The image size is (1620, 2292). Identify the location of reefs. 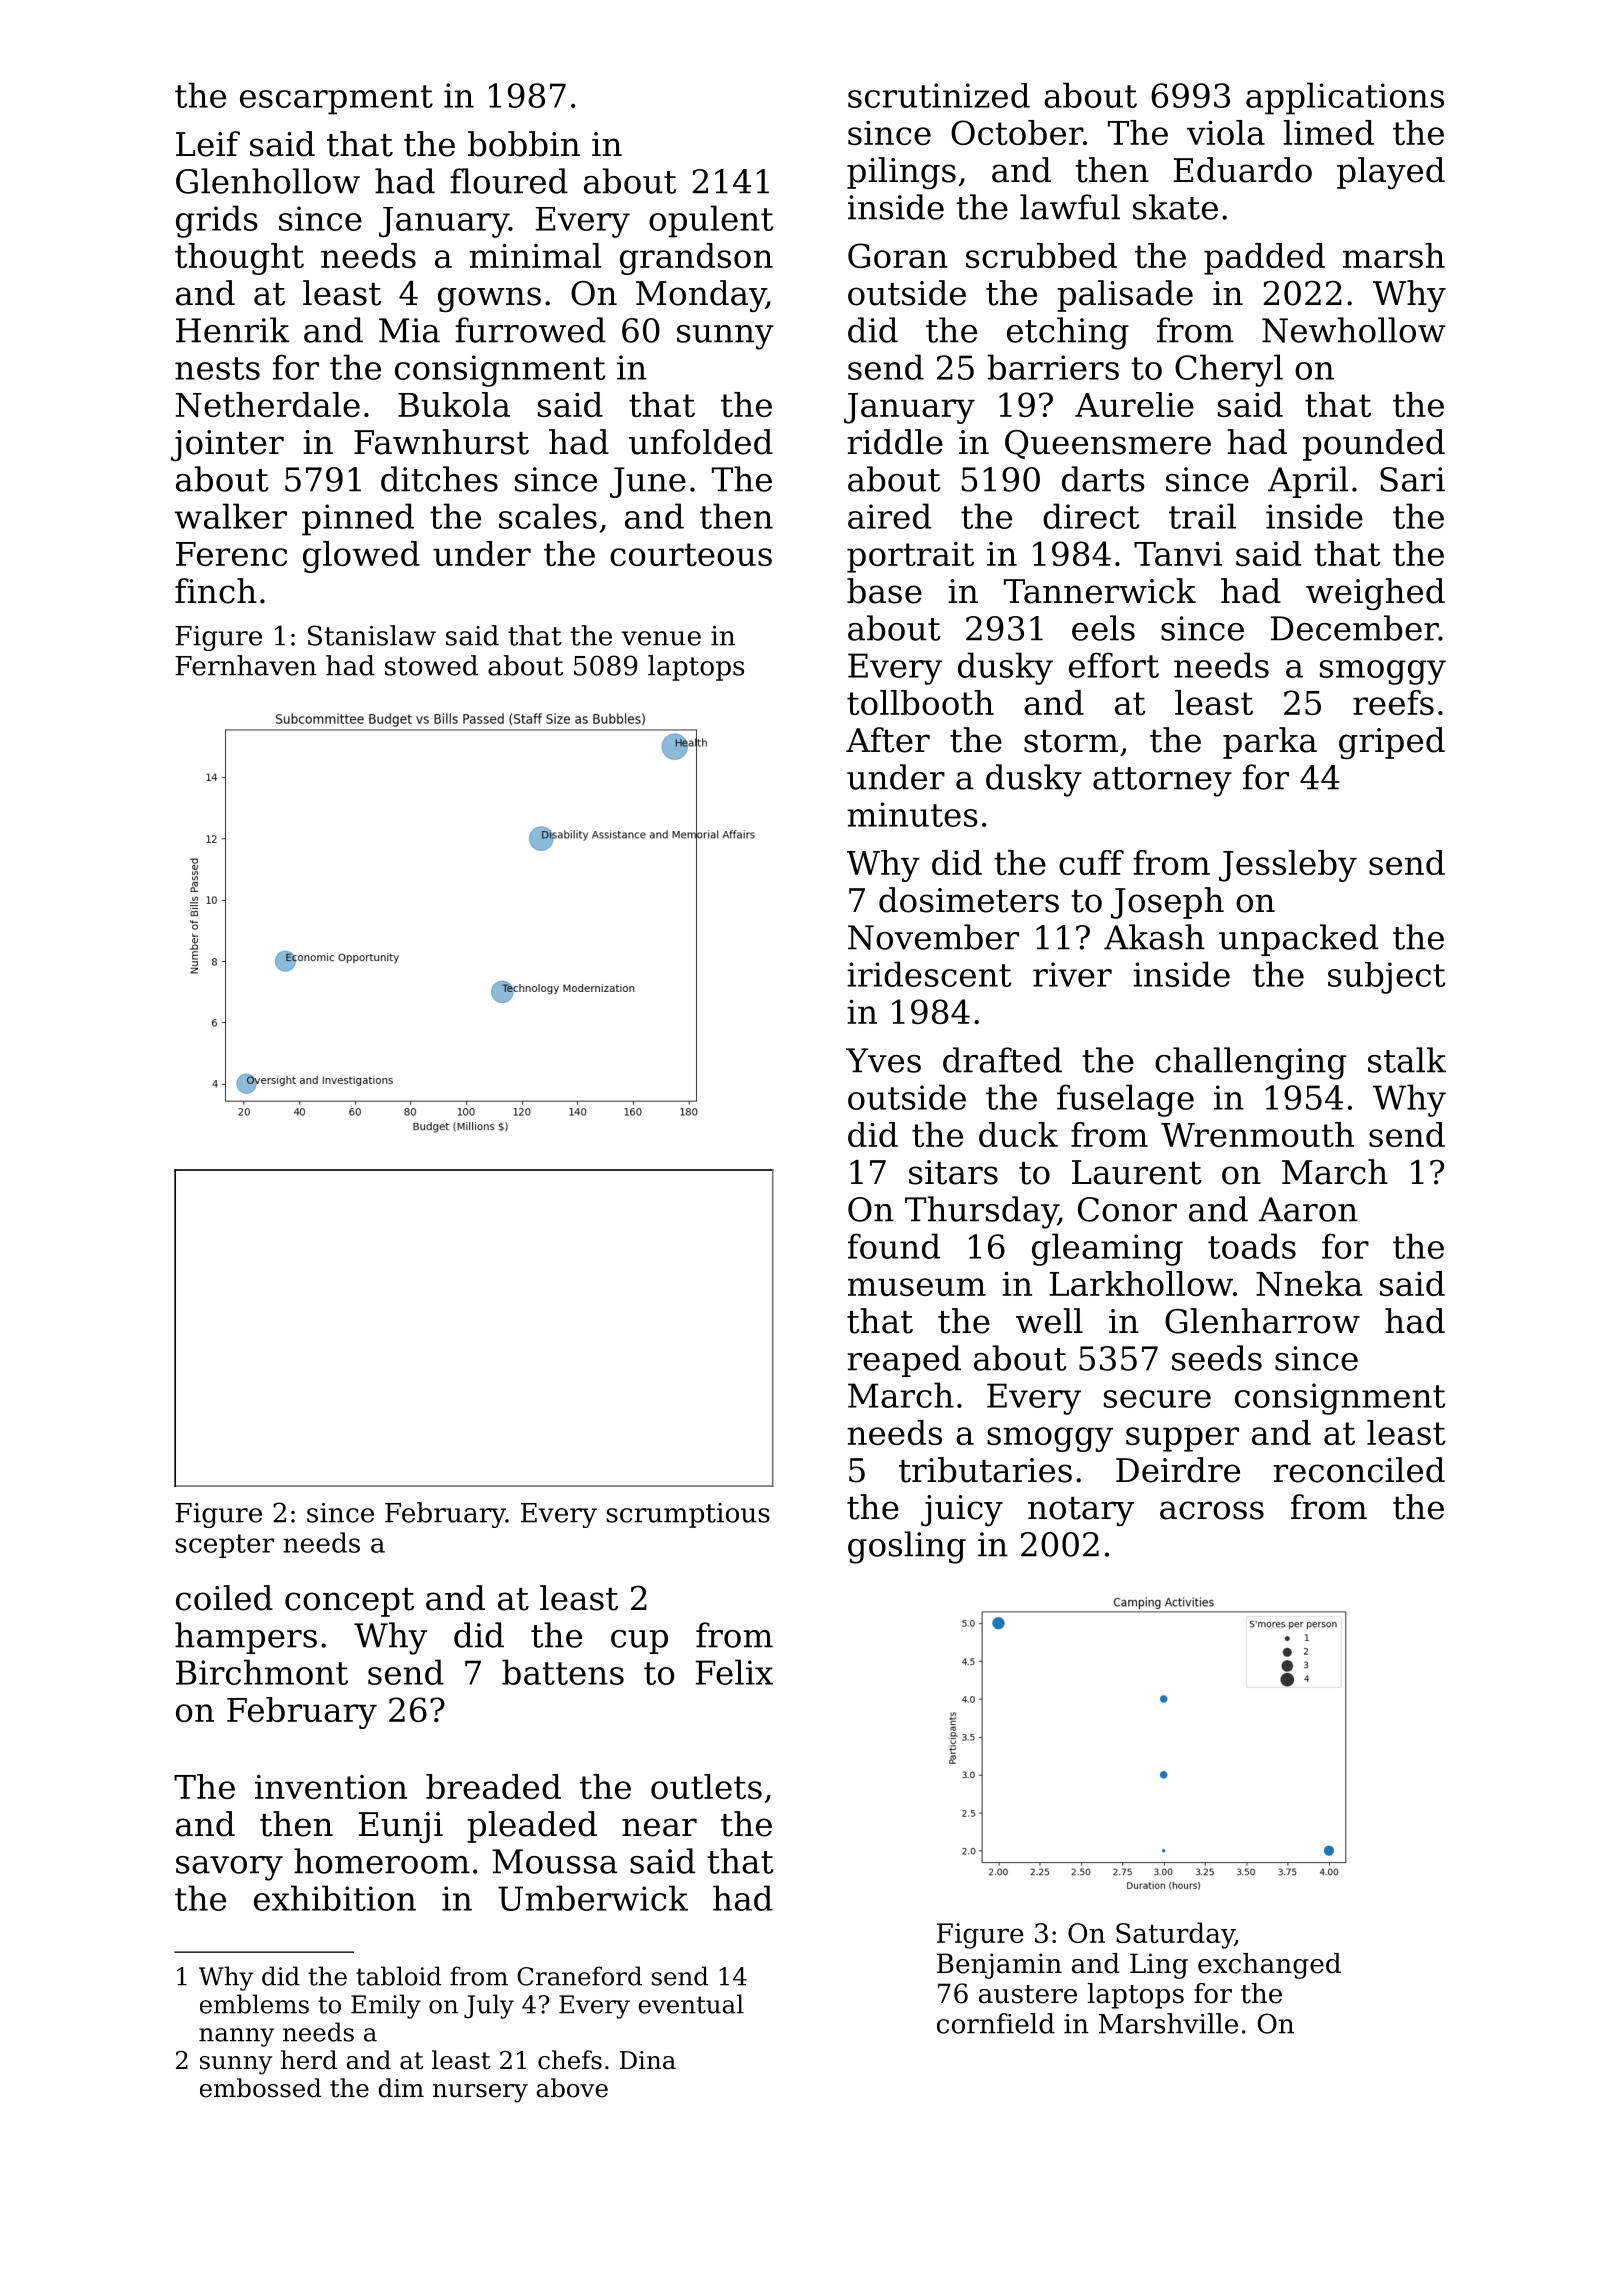
(1393, 702).
